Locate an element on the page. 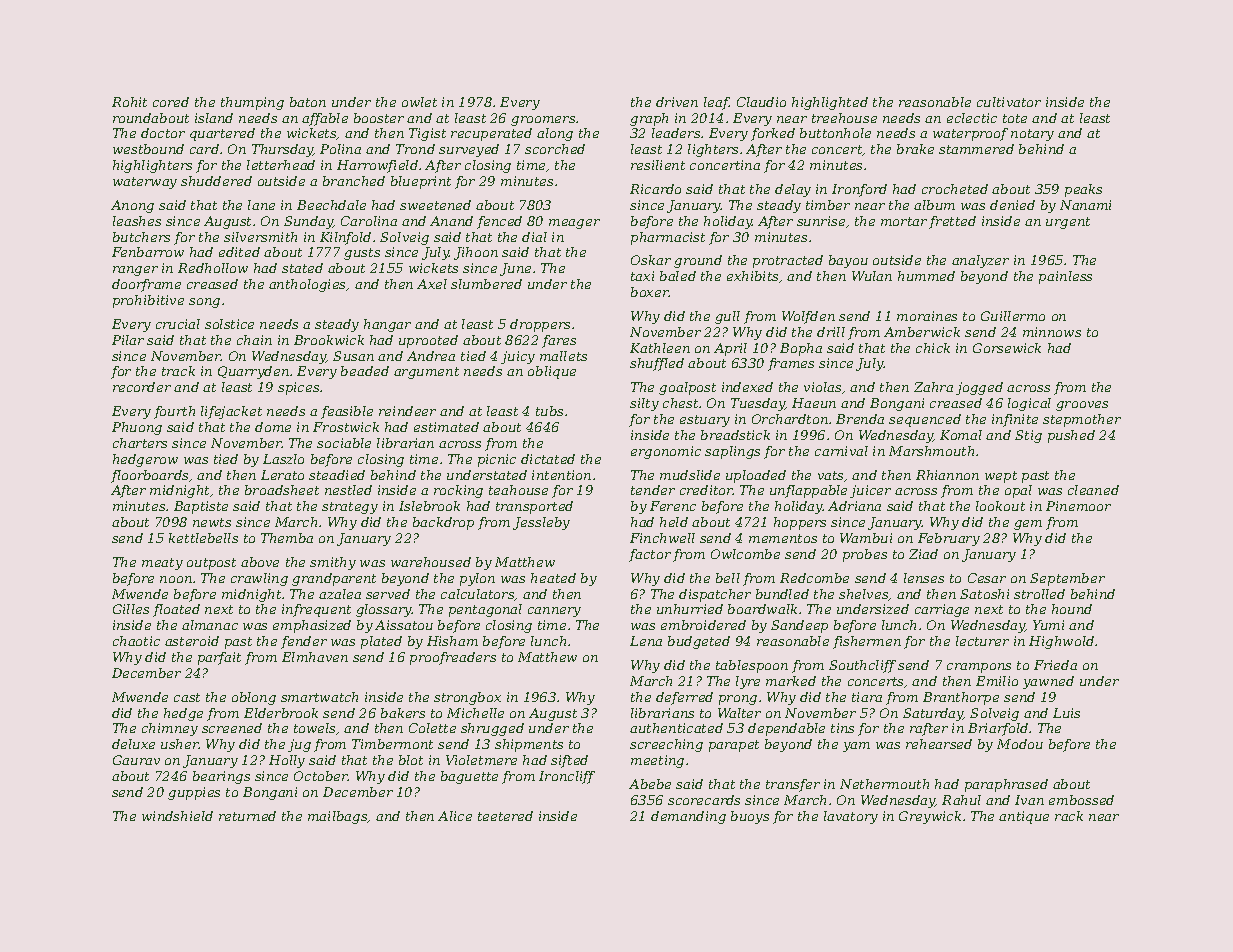  floorboards is located at coordinates (149, 476).
